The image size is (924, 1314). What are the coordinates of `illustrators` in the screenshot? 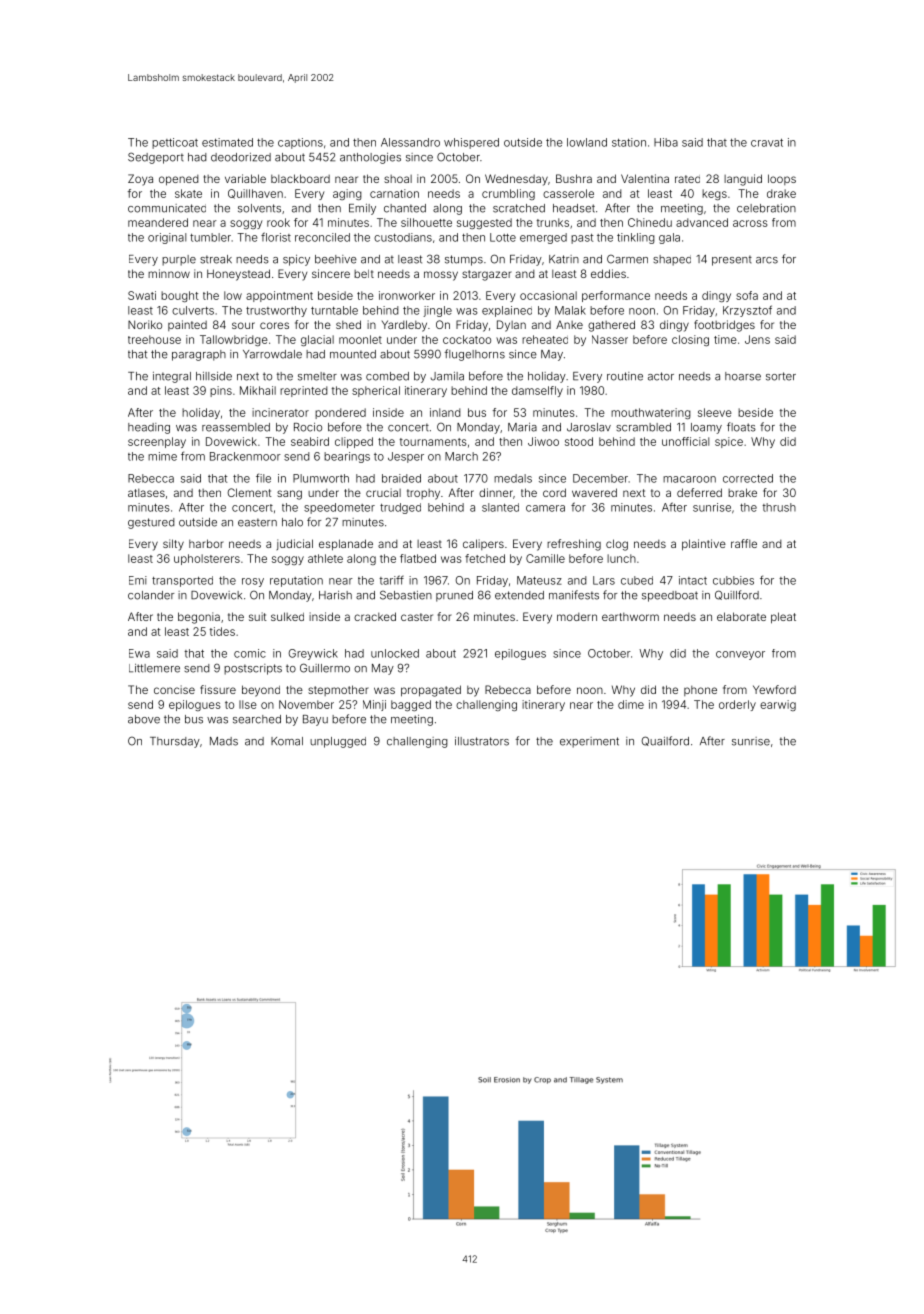 It's located at (482, 741).
